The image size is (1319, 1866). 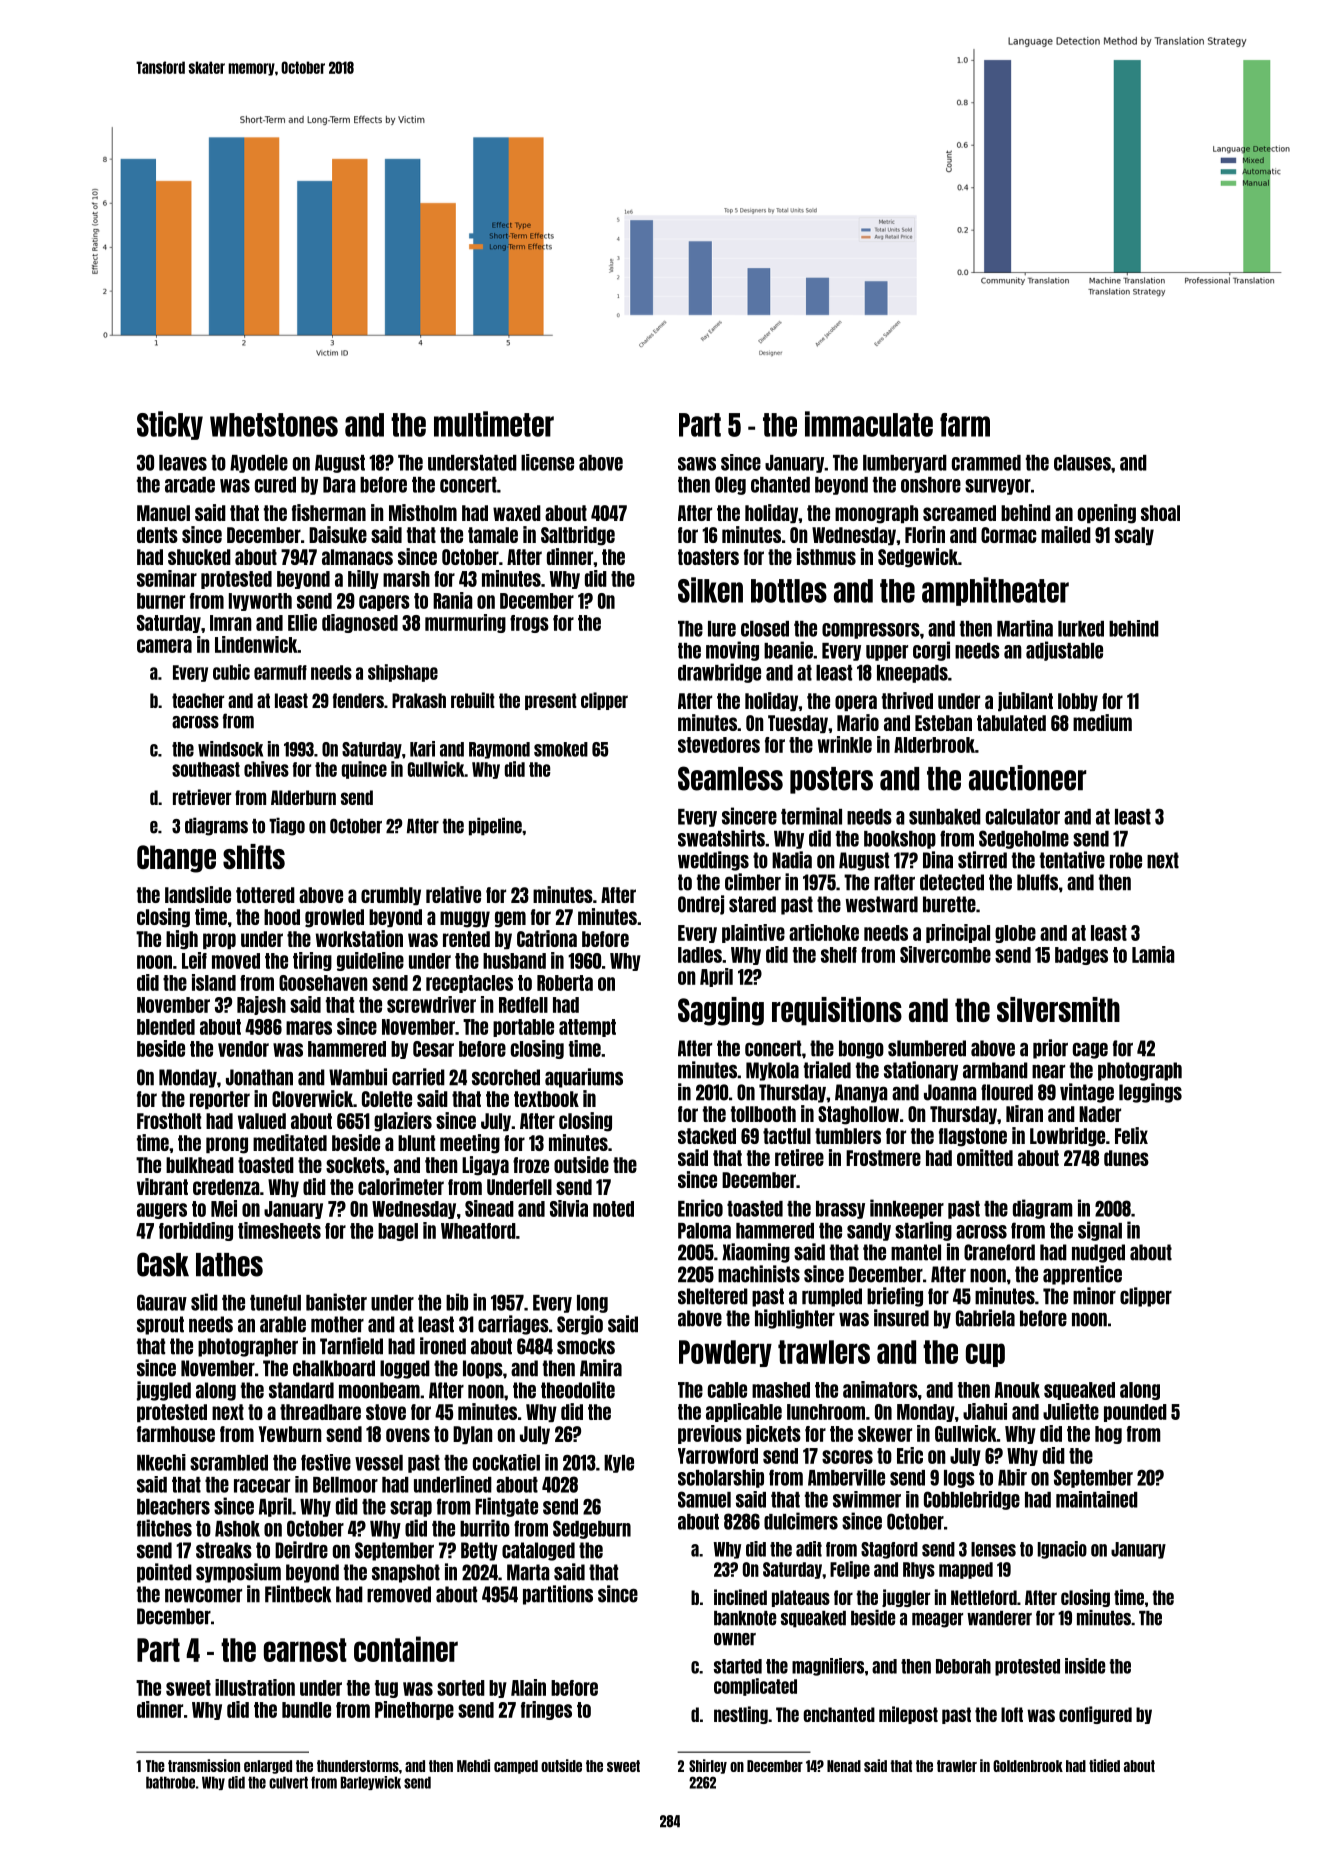 What do you see at coordinates (547, 462) in the image?
I see `license` at bounding box center [547, 462].
